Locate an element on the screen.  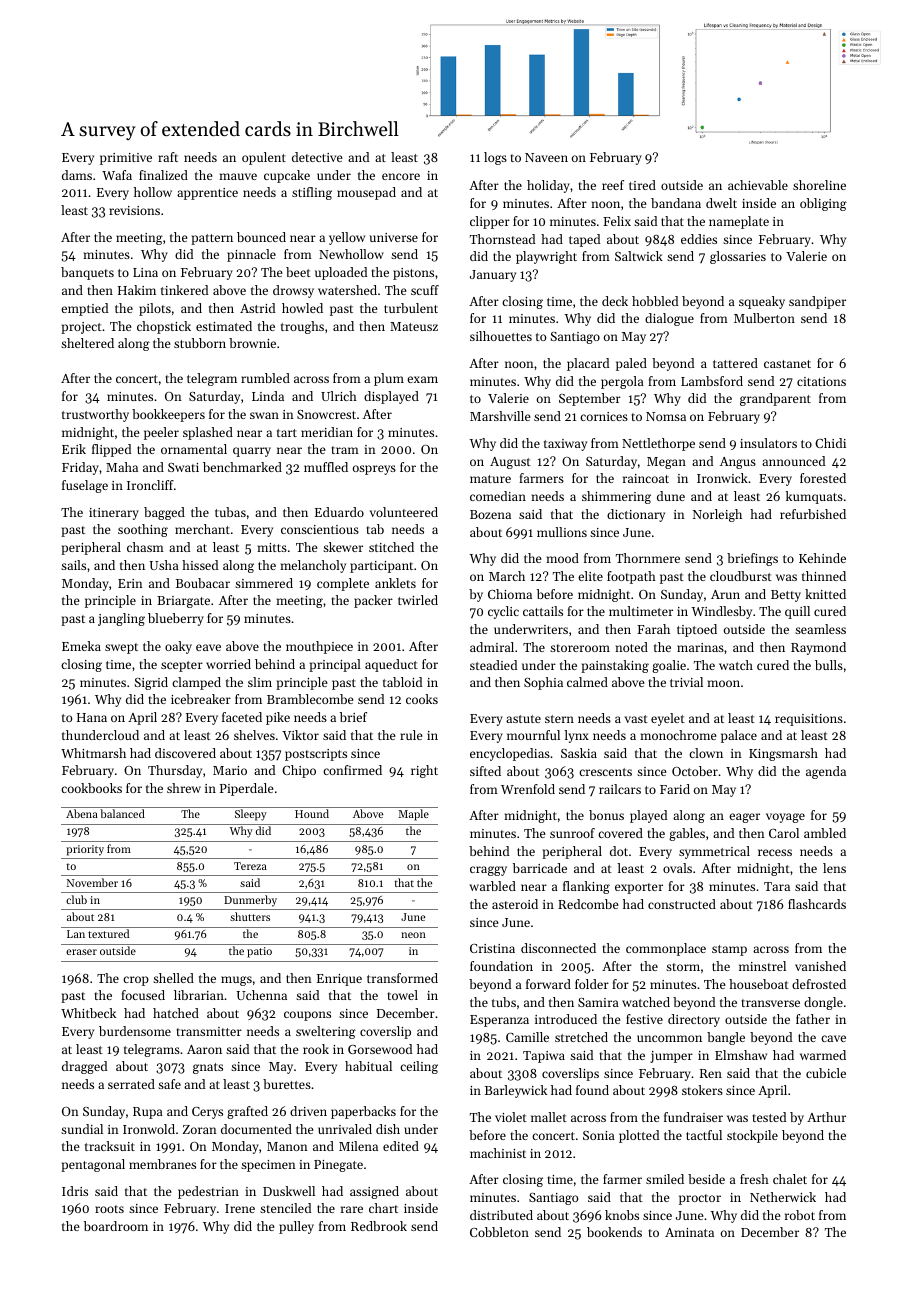
banquets is located at coordinates (87, 273).
